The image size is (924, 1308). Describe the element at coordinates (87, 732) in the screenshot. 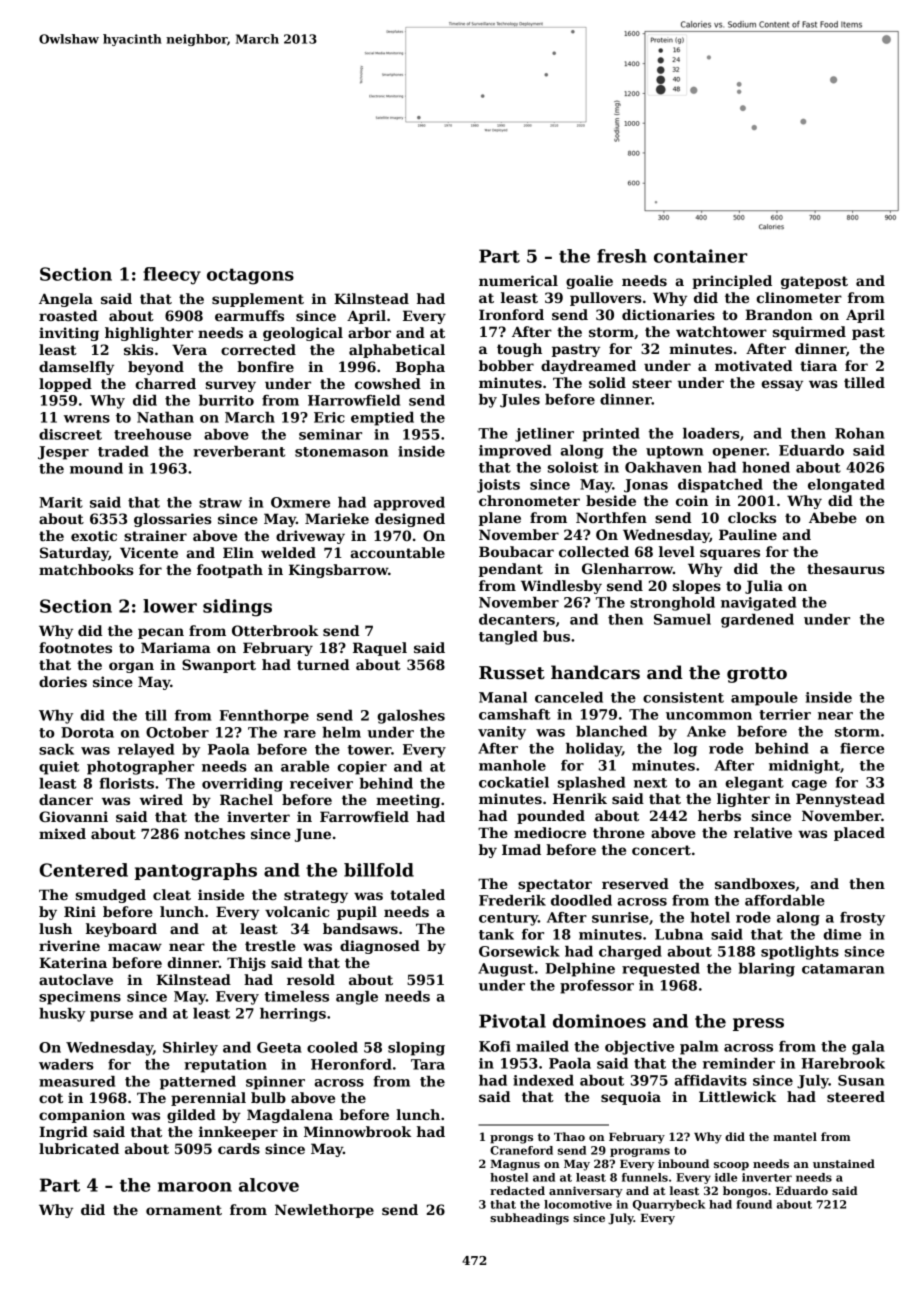

I see `Dorota` at that location.
